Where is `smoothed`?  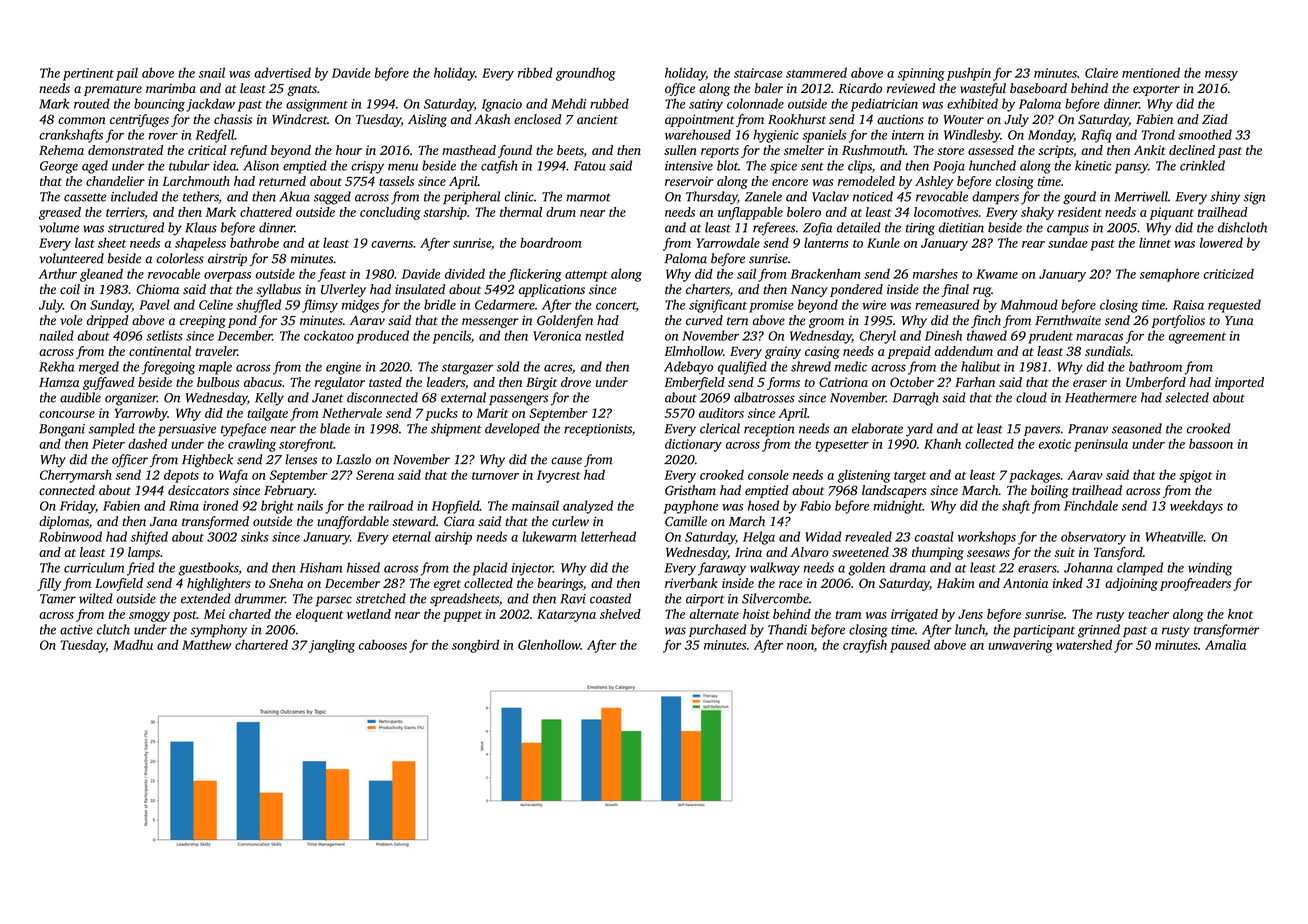 smoothed is located at coordinates (1205, 134).
